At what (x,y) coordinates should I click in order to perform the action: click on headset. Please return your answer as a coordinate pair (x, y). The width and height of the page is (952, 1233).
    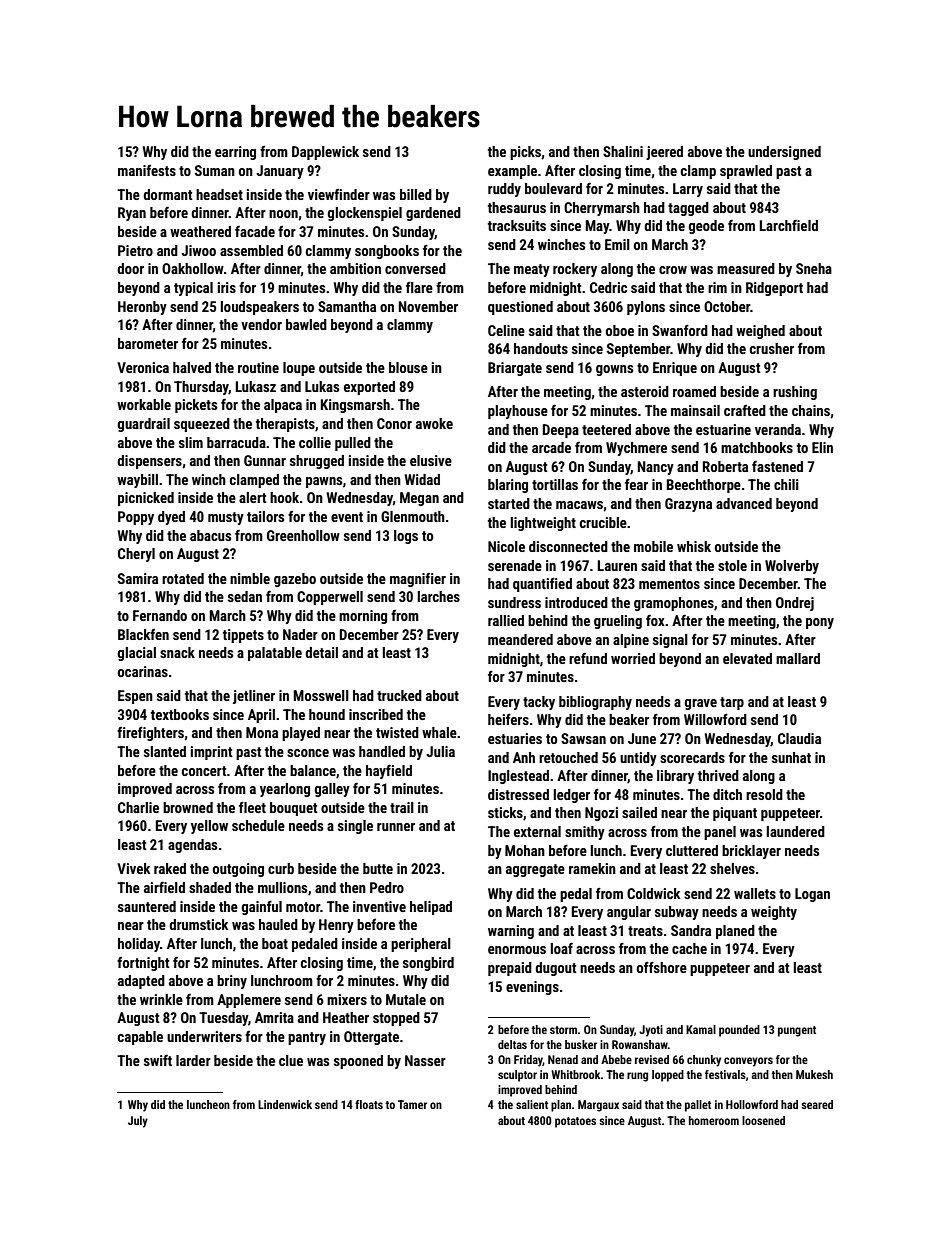
    Looking at the image, I should click on (219, 194).
